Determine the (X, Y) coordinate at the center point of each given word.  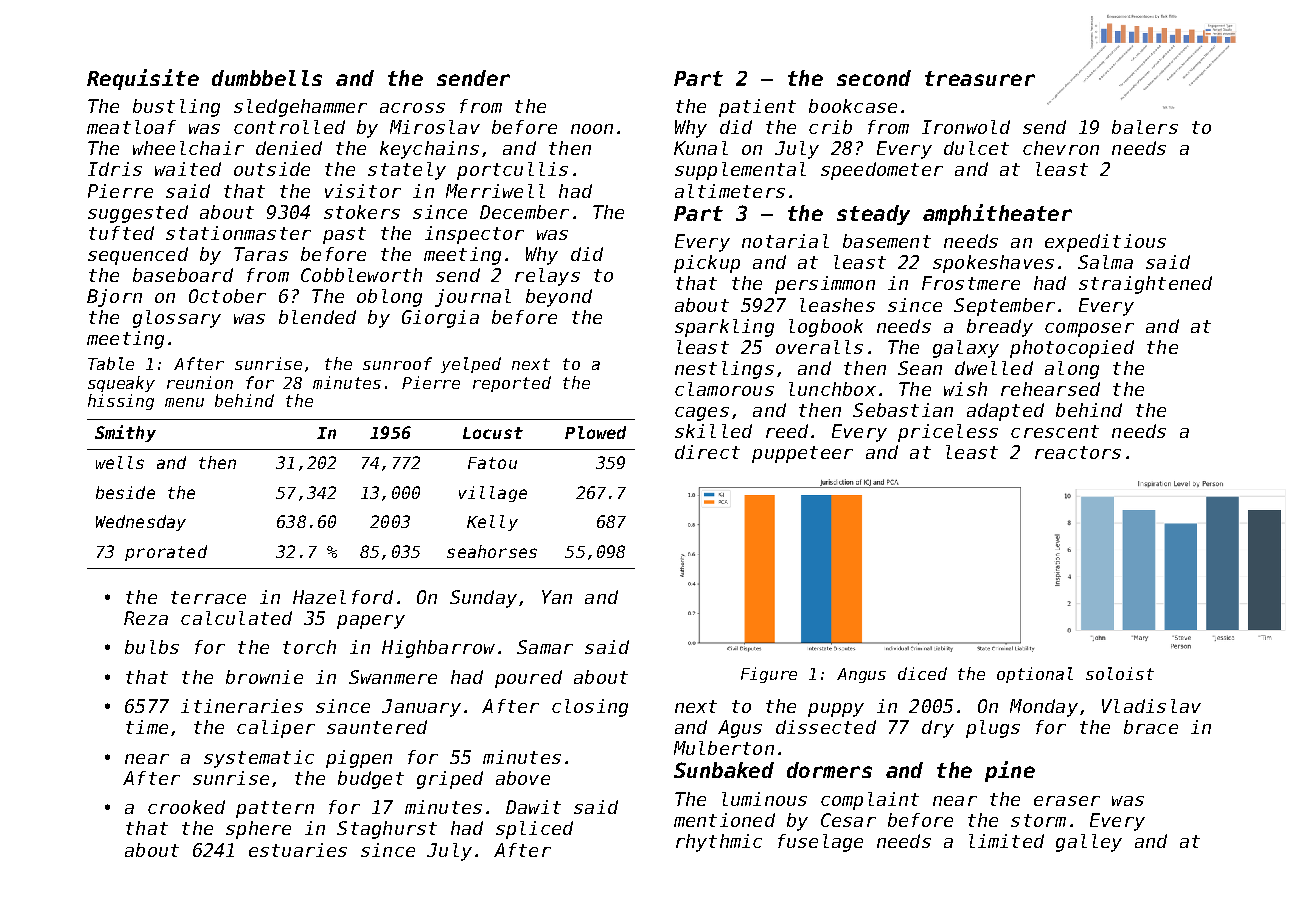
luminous (764, 799)
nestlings (724, 370)
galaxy (966, 349)
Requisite (143, 79)
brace (1151, 727)
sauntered (377, 727)
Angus (861, 675)
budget (371, 780)
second (874, 78)
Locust (493, 433)
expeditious (1105, 243)
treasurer (980, 78)
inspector (474, 235)
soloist (1120, 673)
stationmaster (238, 233)
